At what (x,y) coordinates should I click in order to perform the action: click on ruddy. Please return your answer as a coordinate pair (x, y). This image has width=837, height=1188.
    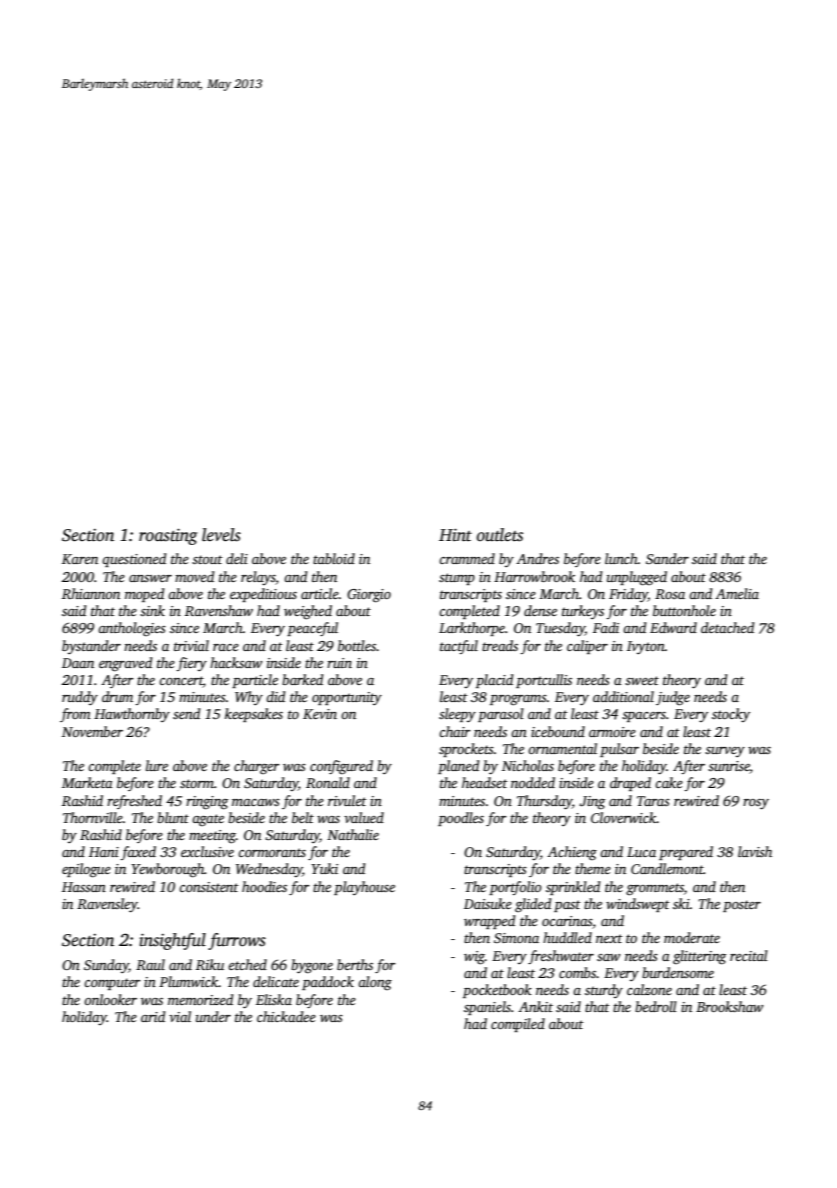
    Looking at the image, I should click on (80, 698).
